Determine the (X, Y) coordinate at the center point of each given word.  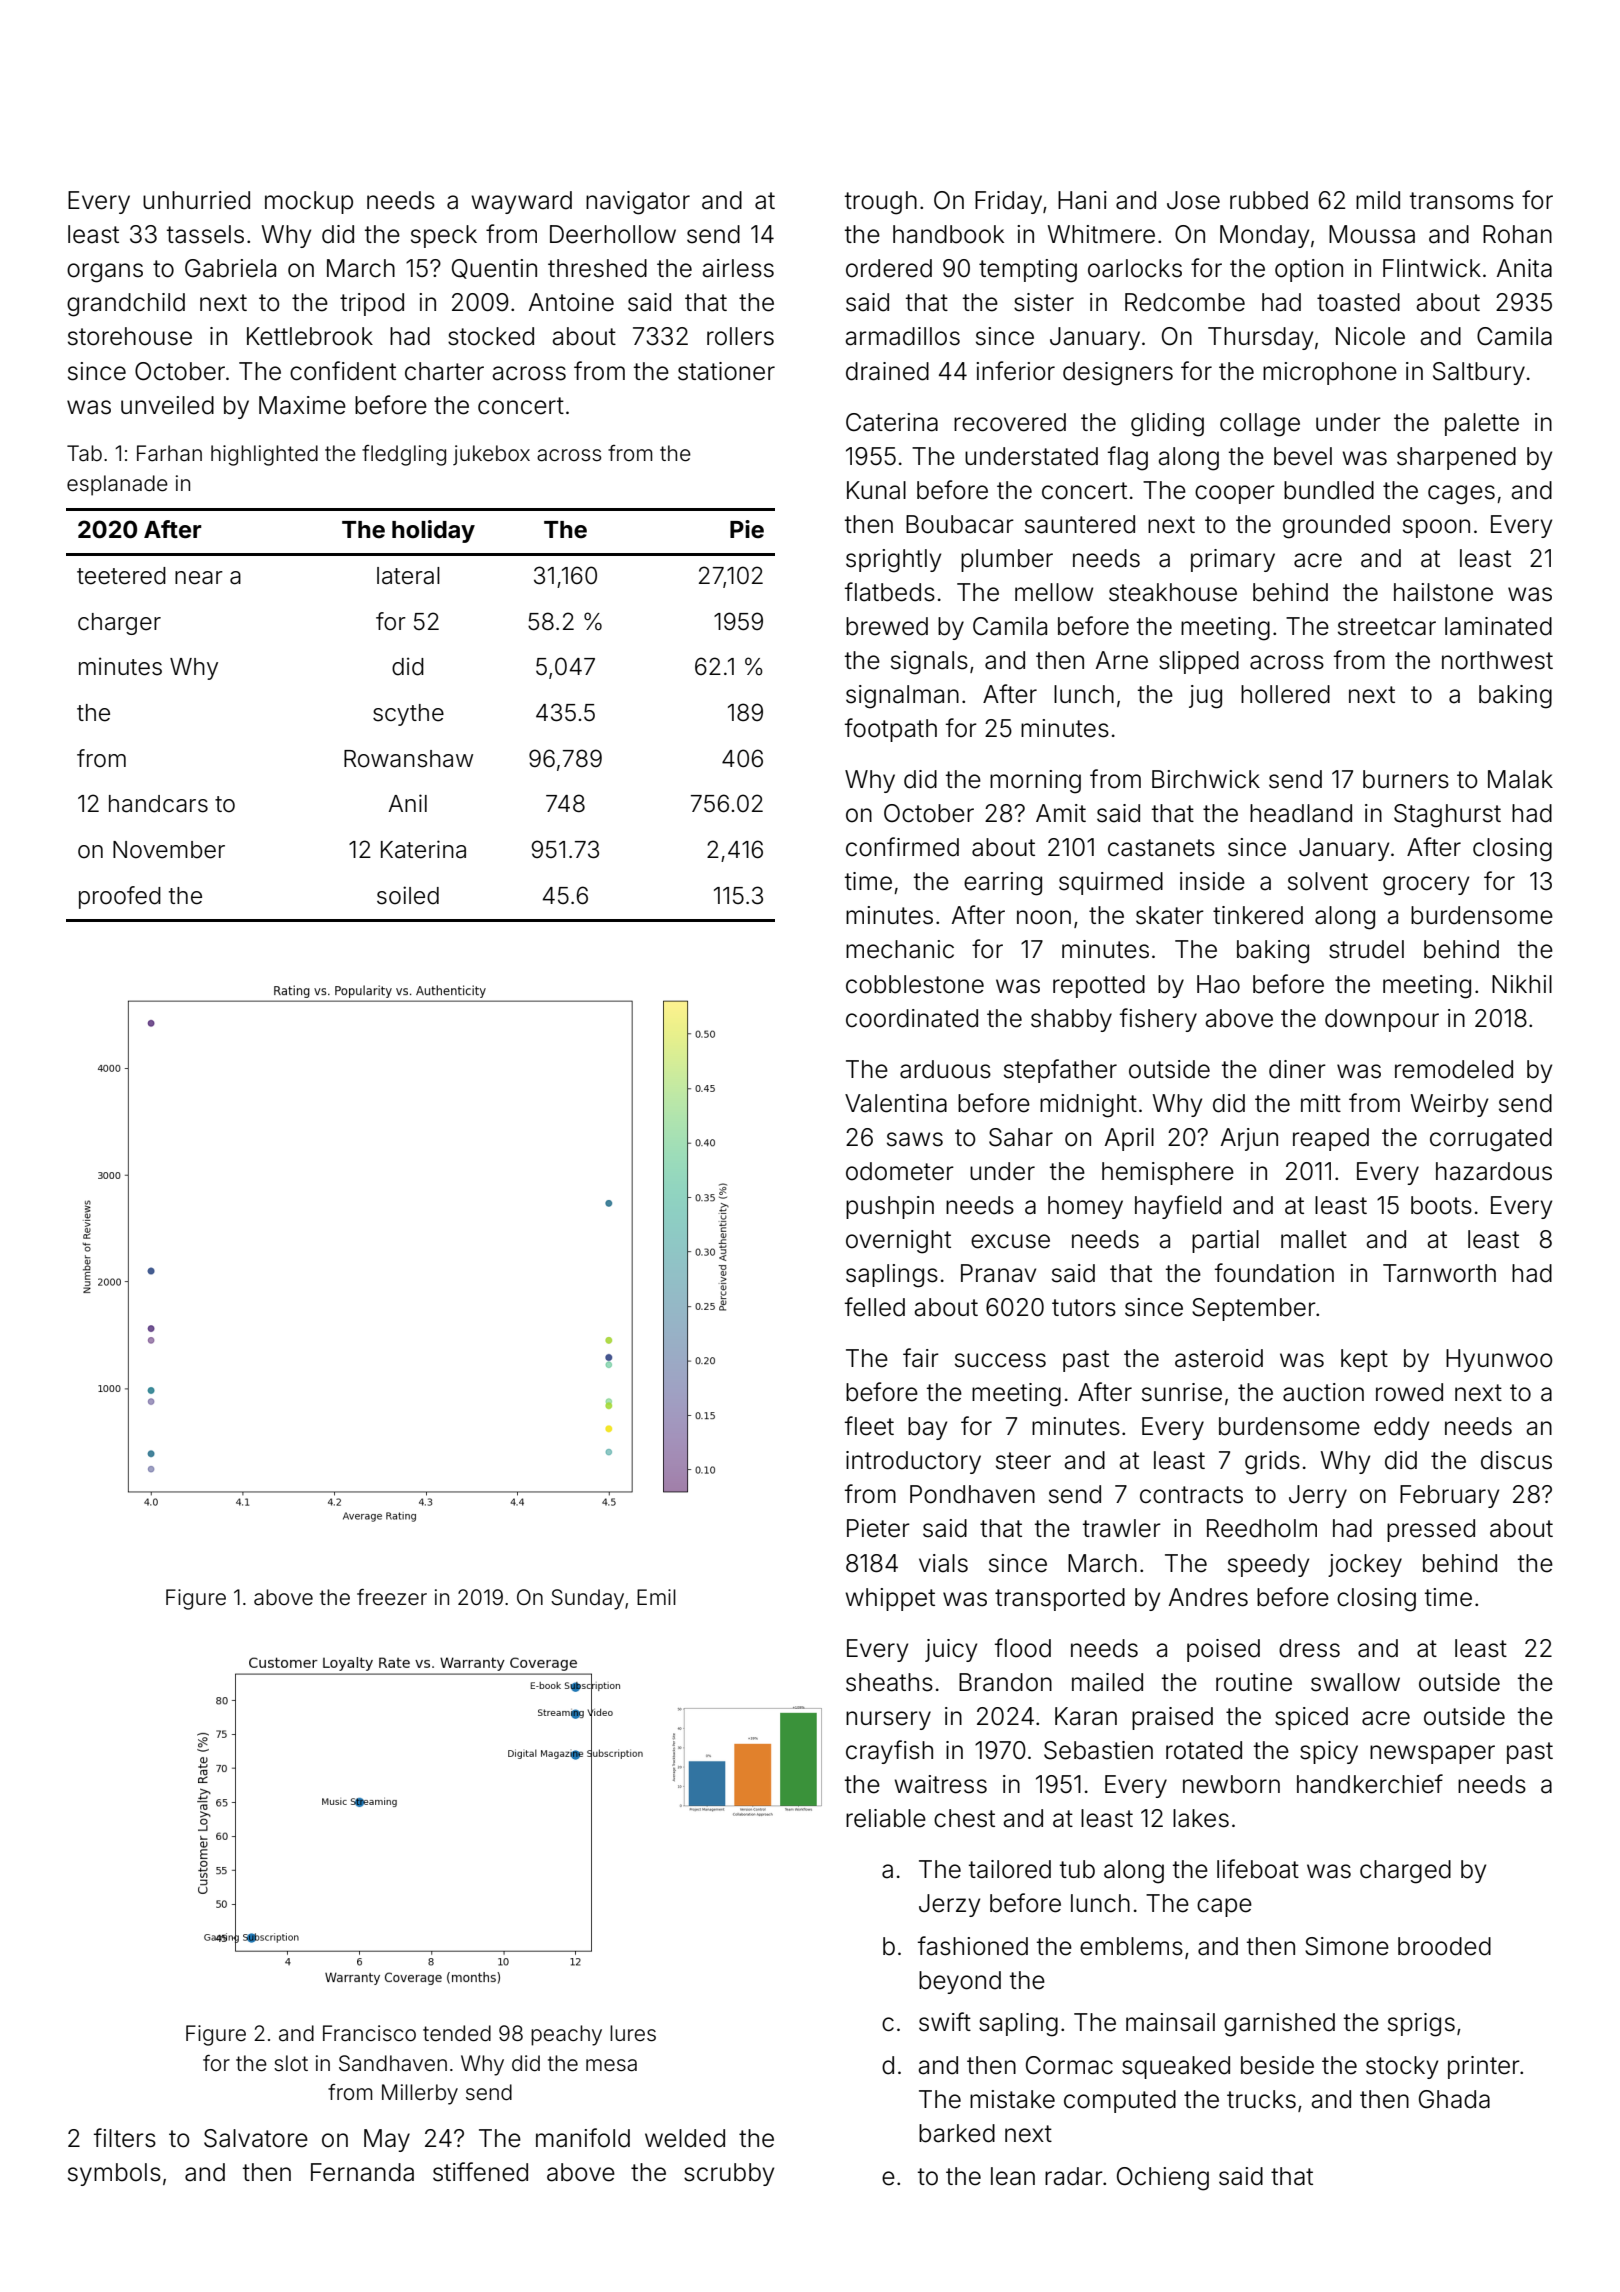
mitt (1321, 1103)
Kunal (876, 490)
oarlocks (1135, 268)
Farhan (169, 453)
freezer (392, 1597)
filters (125, 2138)
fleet (869, 1426)
